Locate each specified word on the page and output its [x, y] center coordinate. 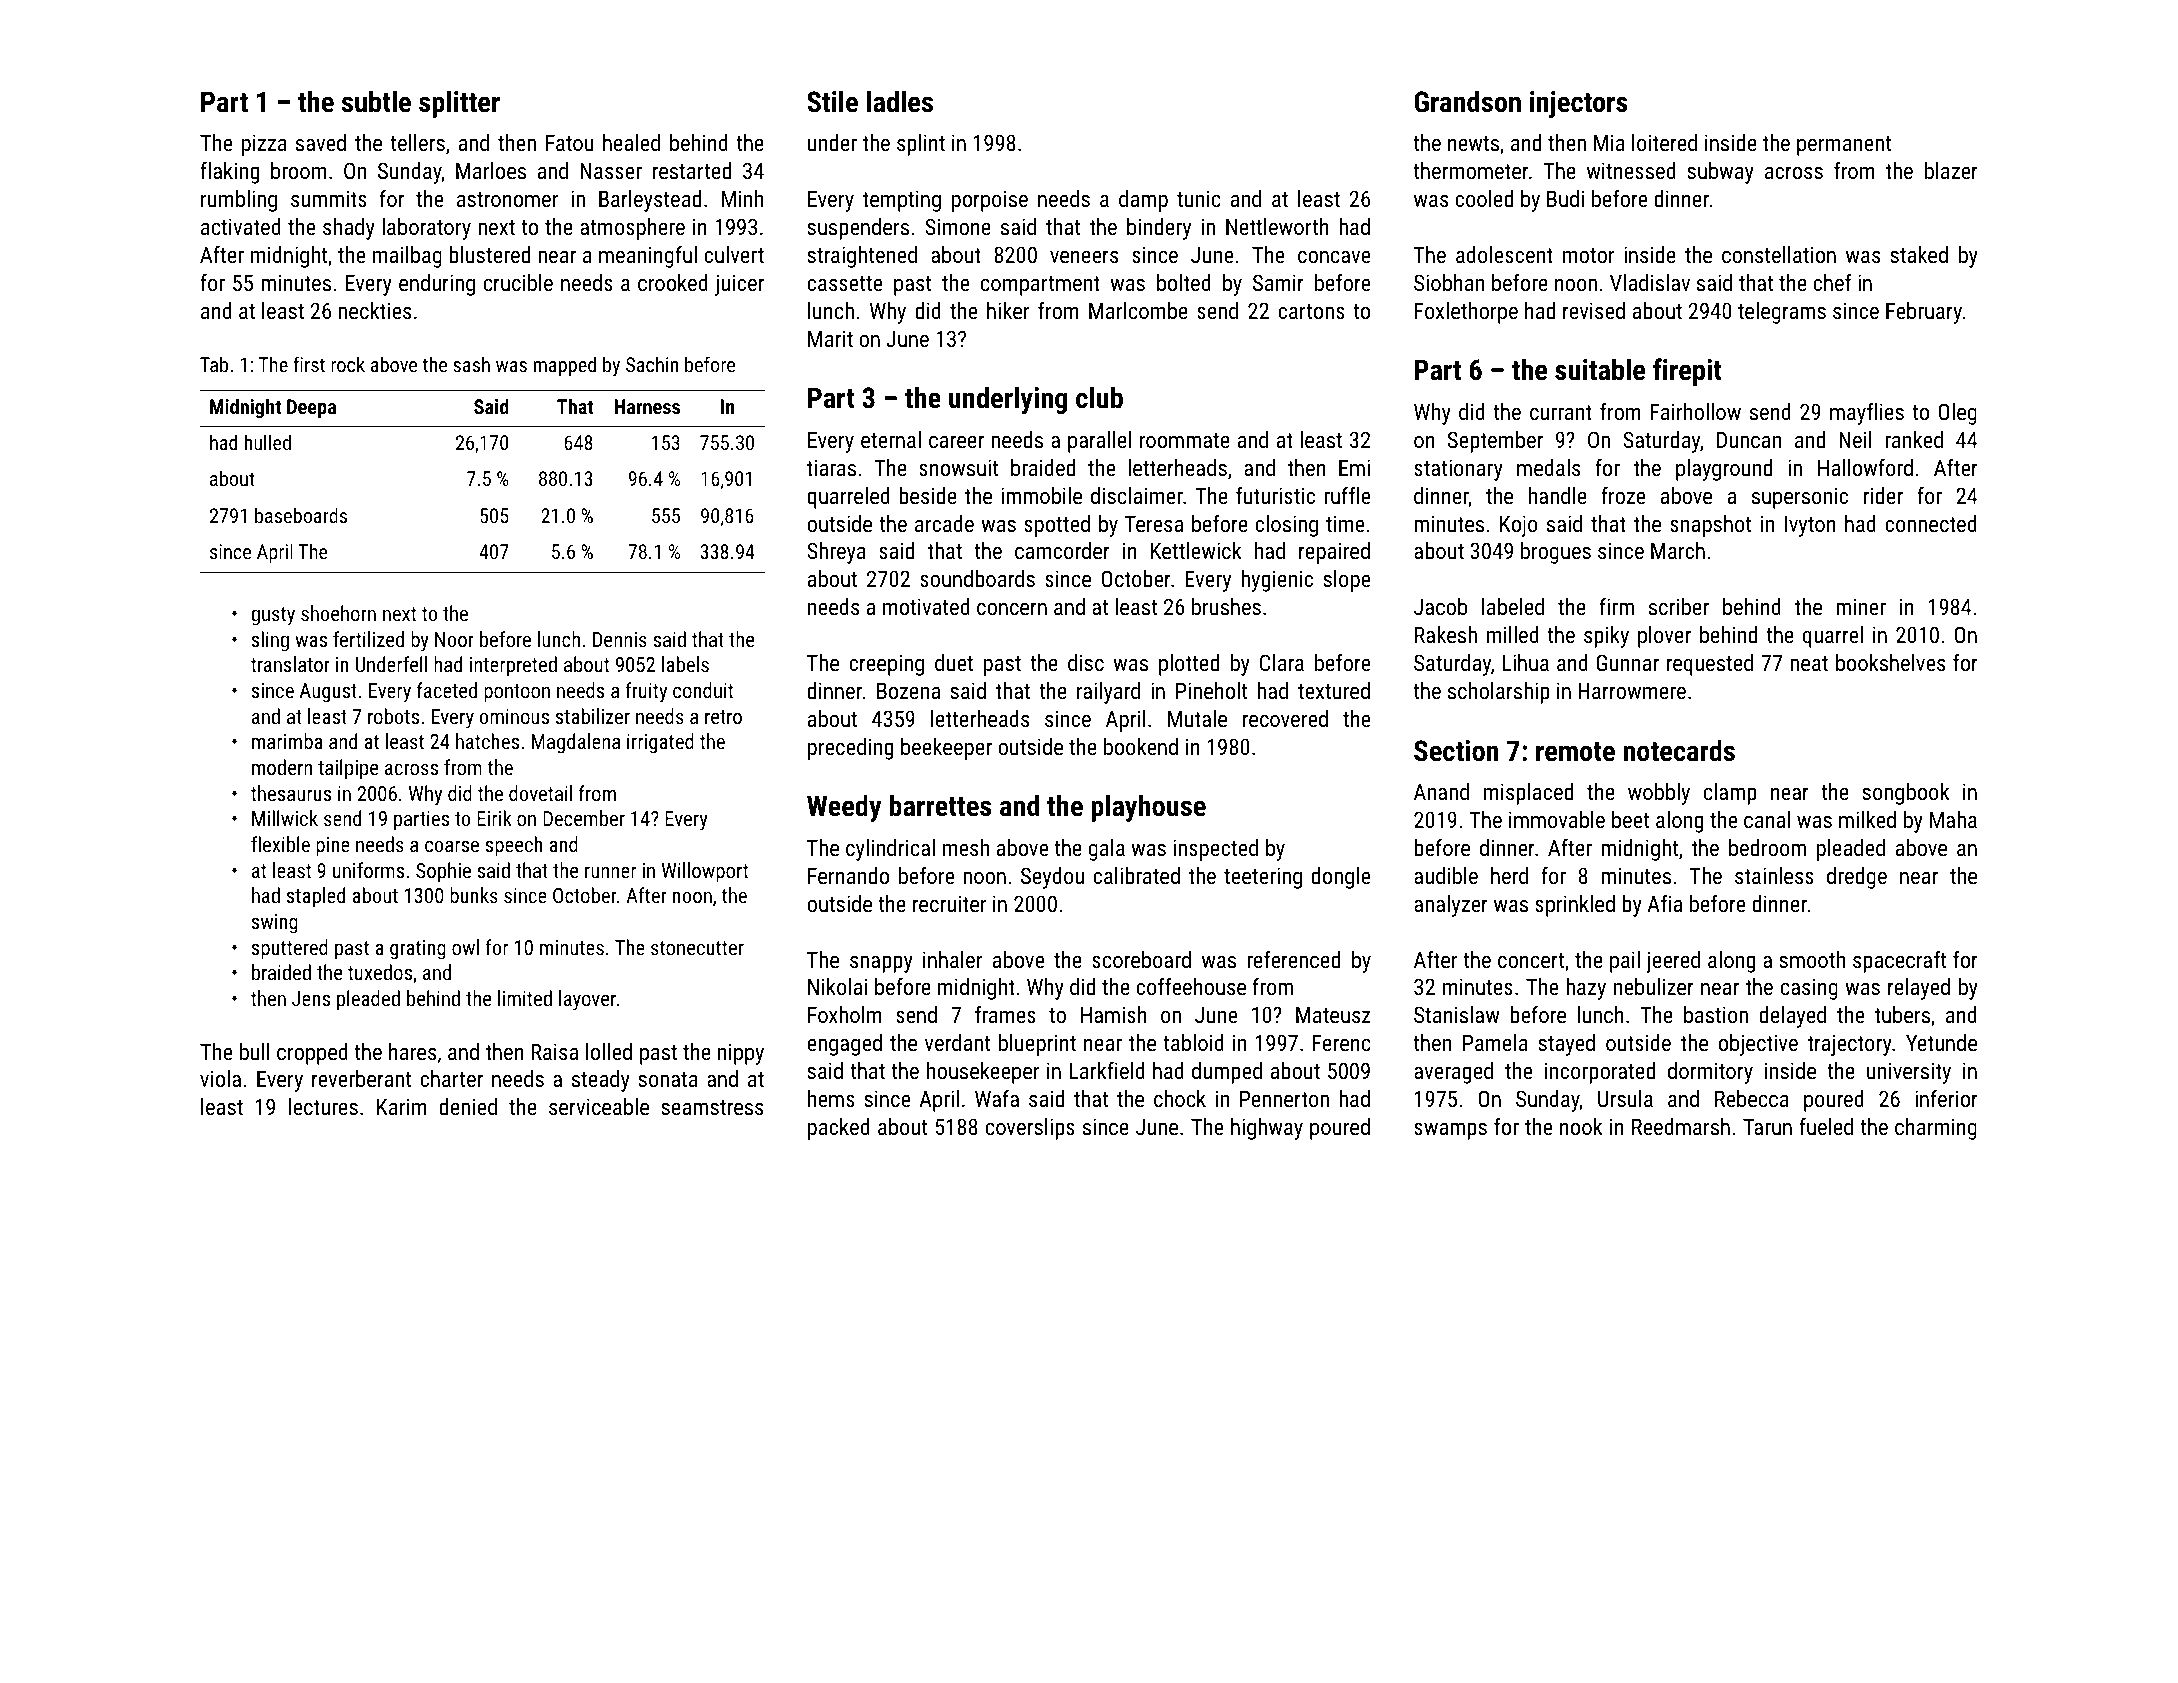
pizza [264, 145]
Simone [958, 226]
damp [1143, 201]
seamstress [712, 1107]
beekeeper [946, 749]
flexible [280, 844]
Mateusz [1333, 1015]
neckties [374, 310]
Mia [1609, 142]
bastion [1716, 1014]
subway [1721, 173]
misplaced [1528, 794]
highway [1267, 1129]
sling [270, 641]
